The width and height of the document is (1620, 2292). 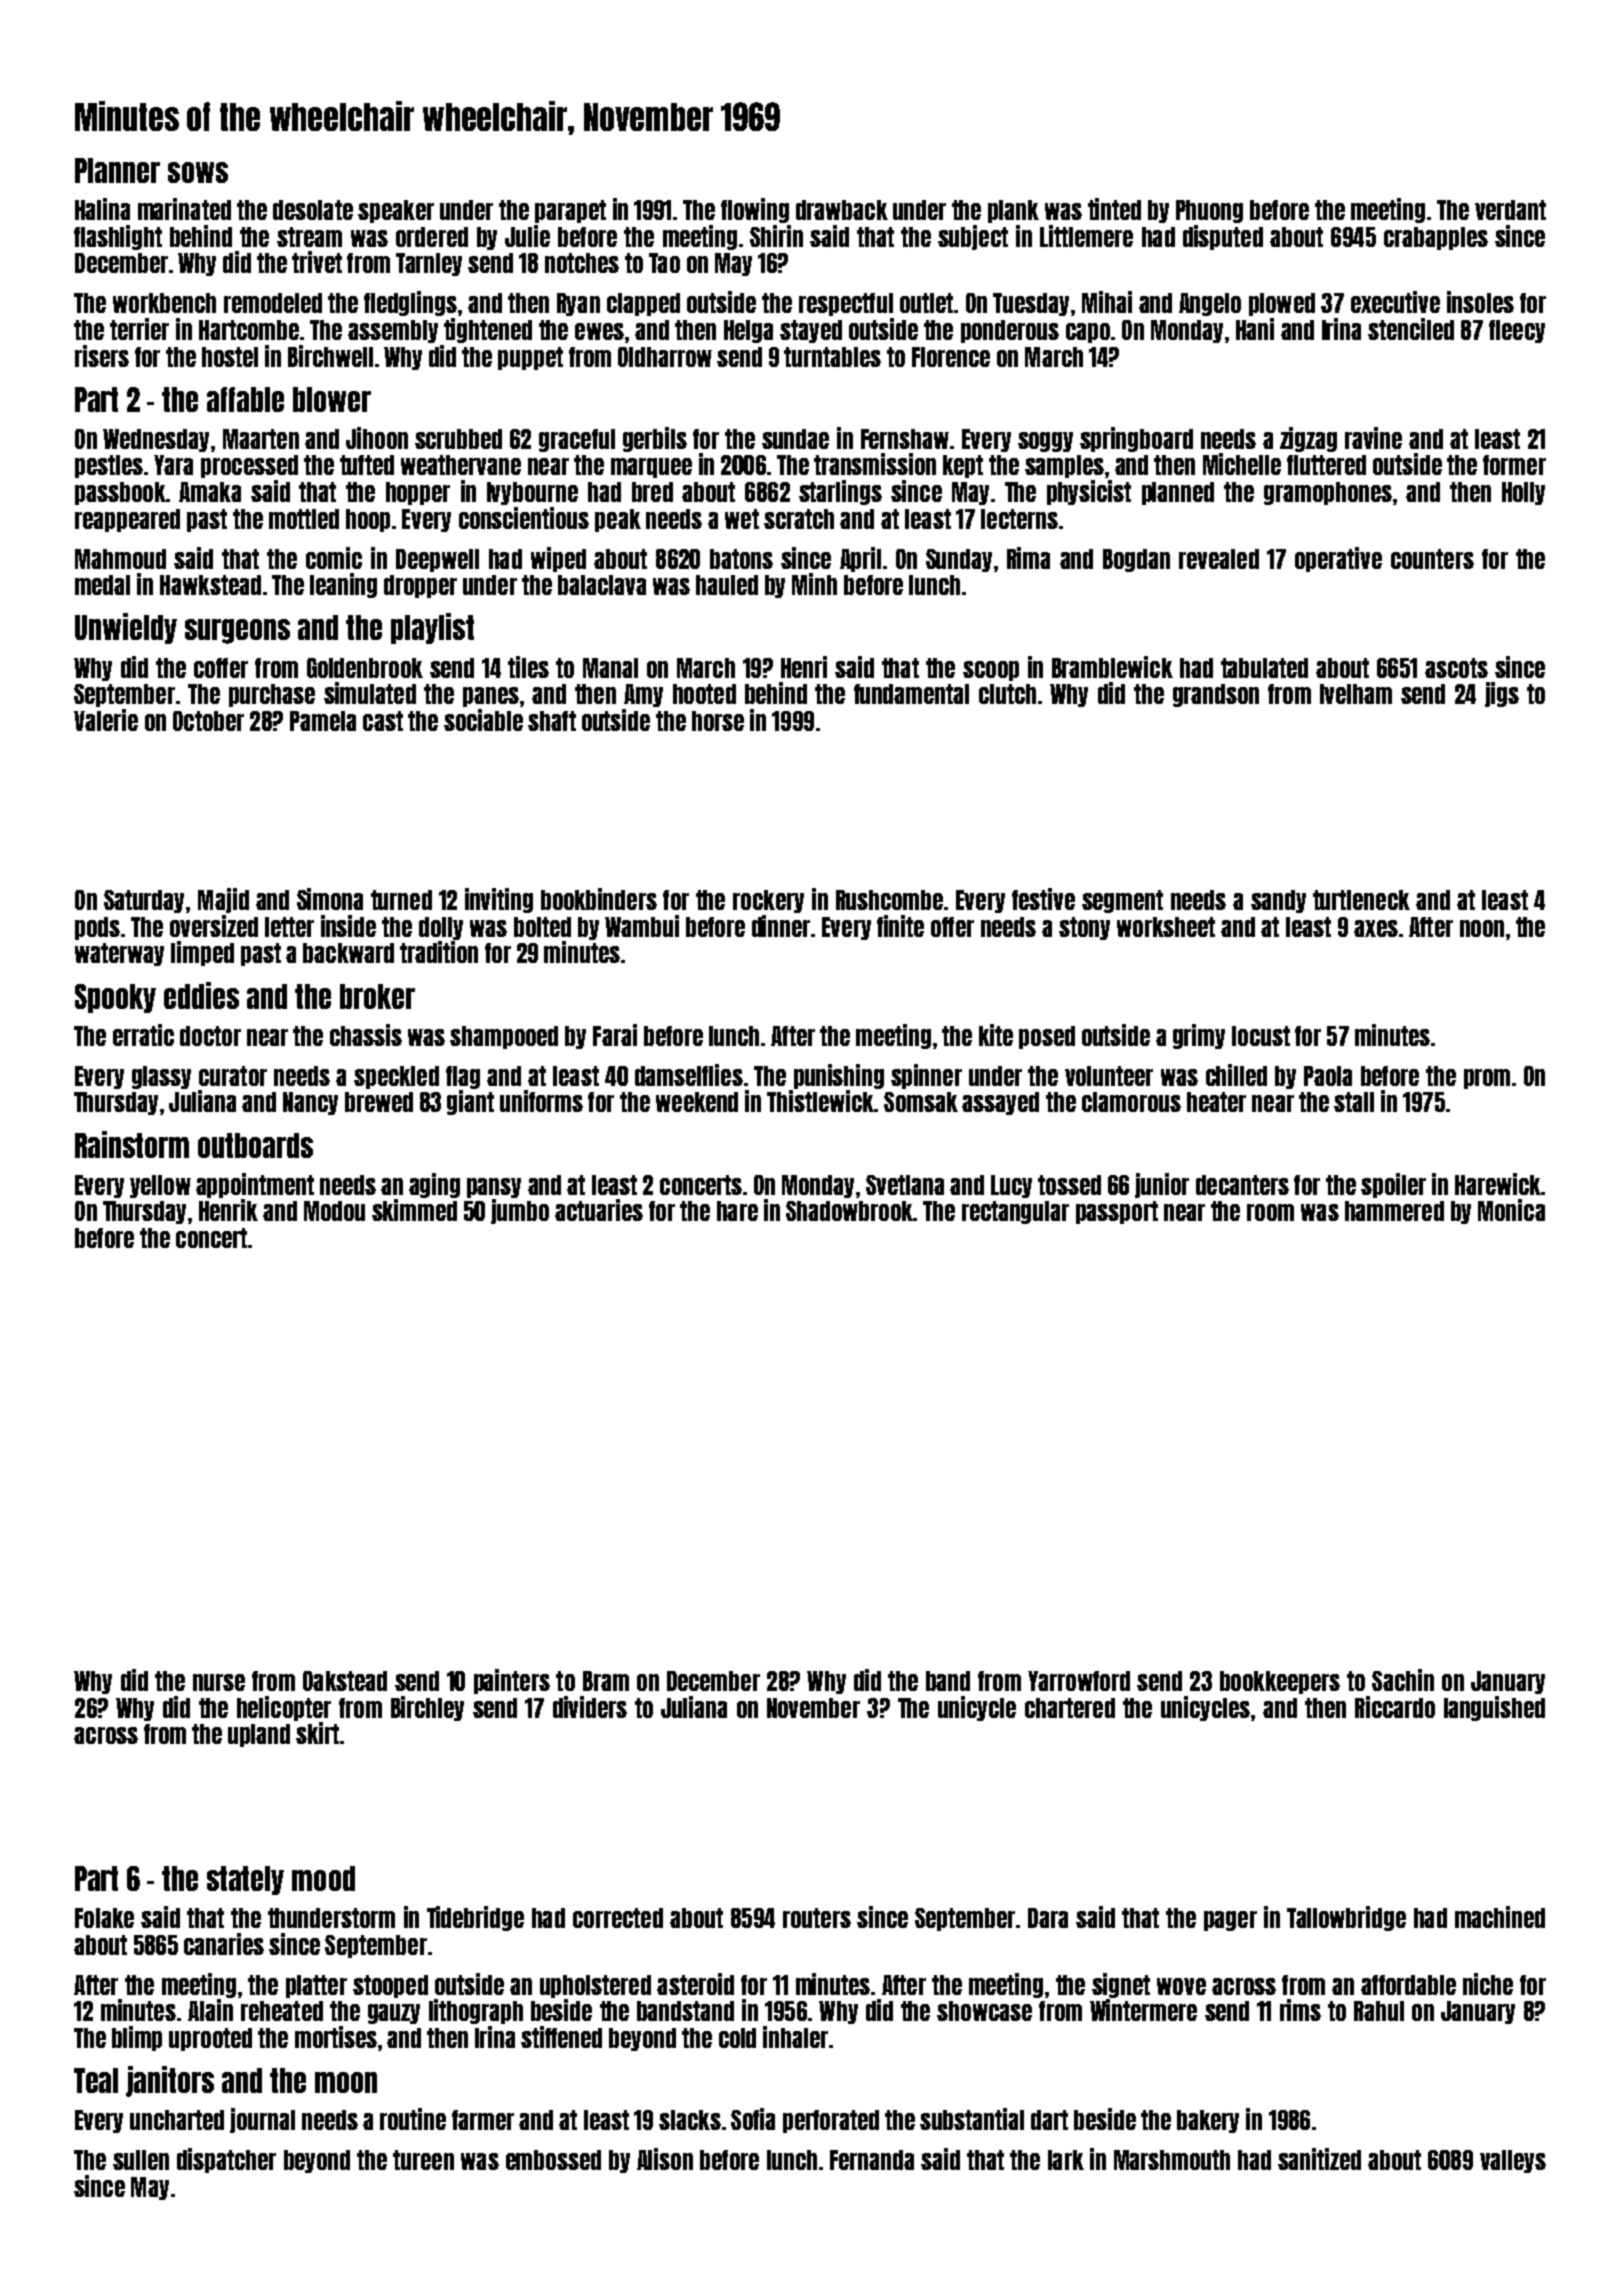 What do you see at coordinates (224, 1944) in the document?
I see `canaries` at bounding box center [224, 1944].
